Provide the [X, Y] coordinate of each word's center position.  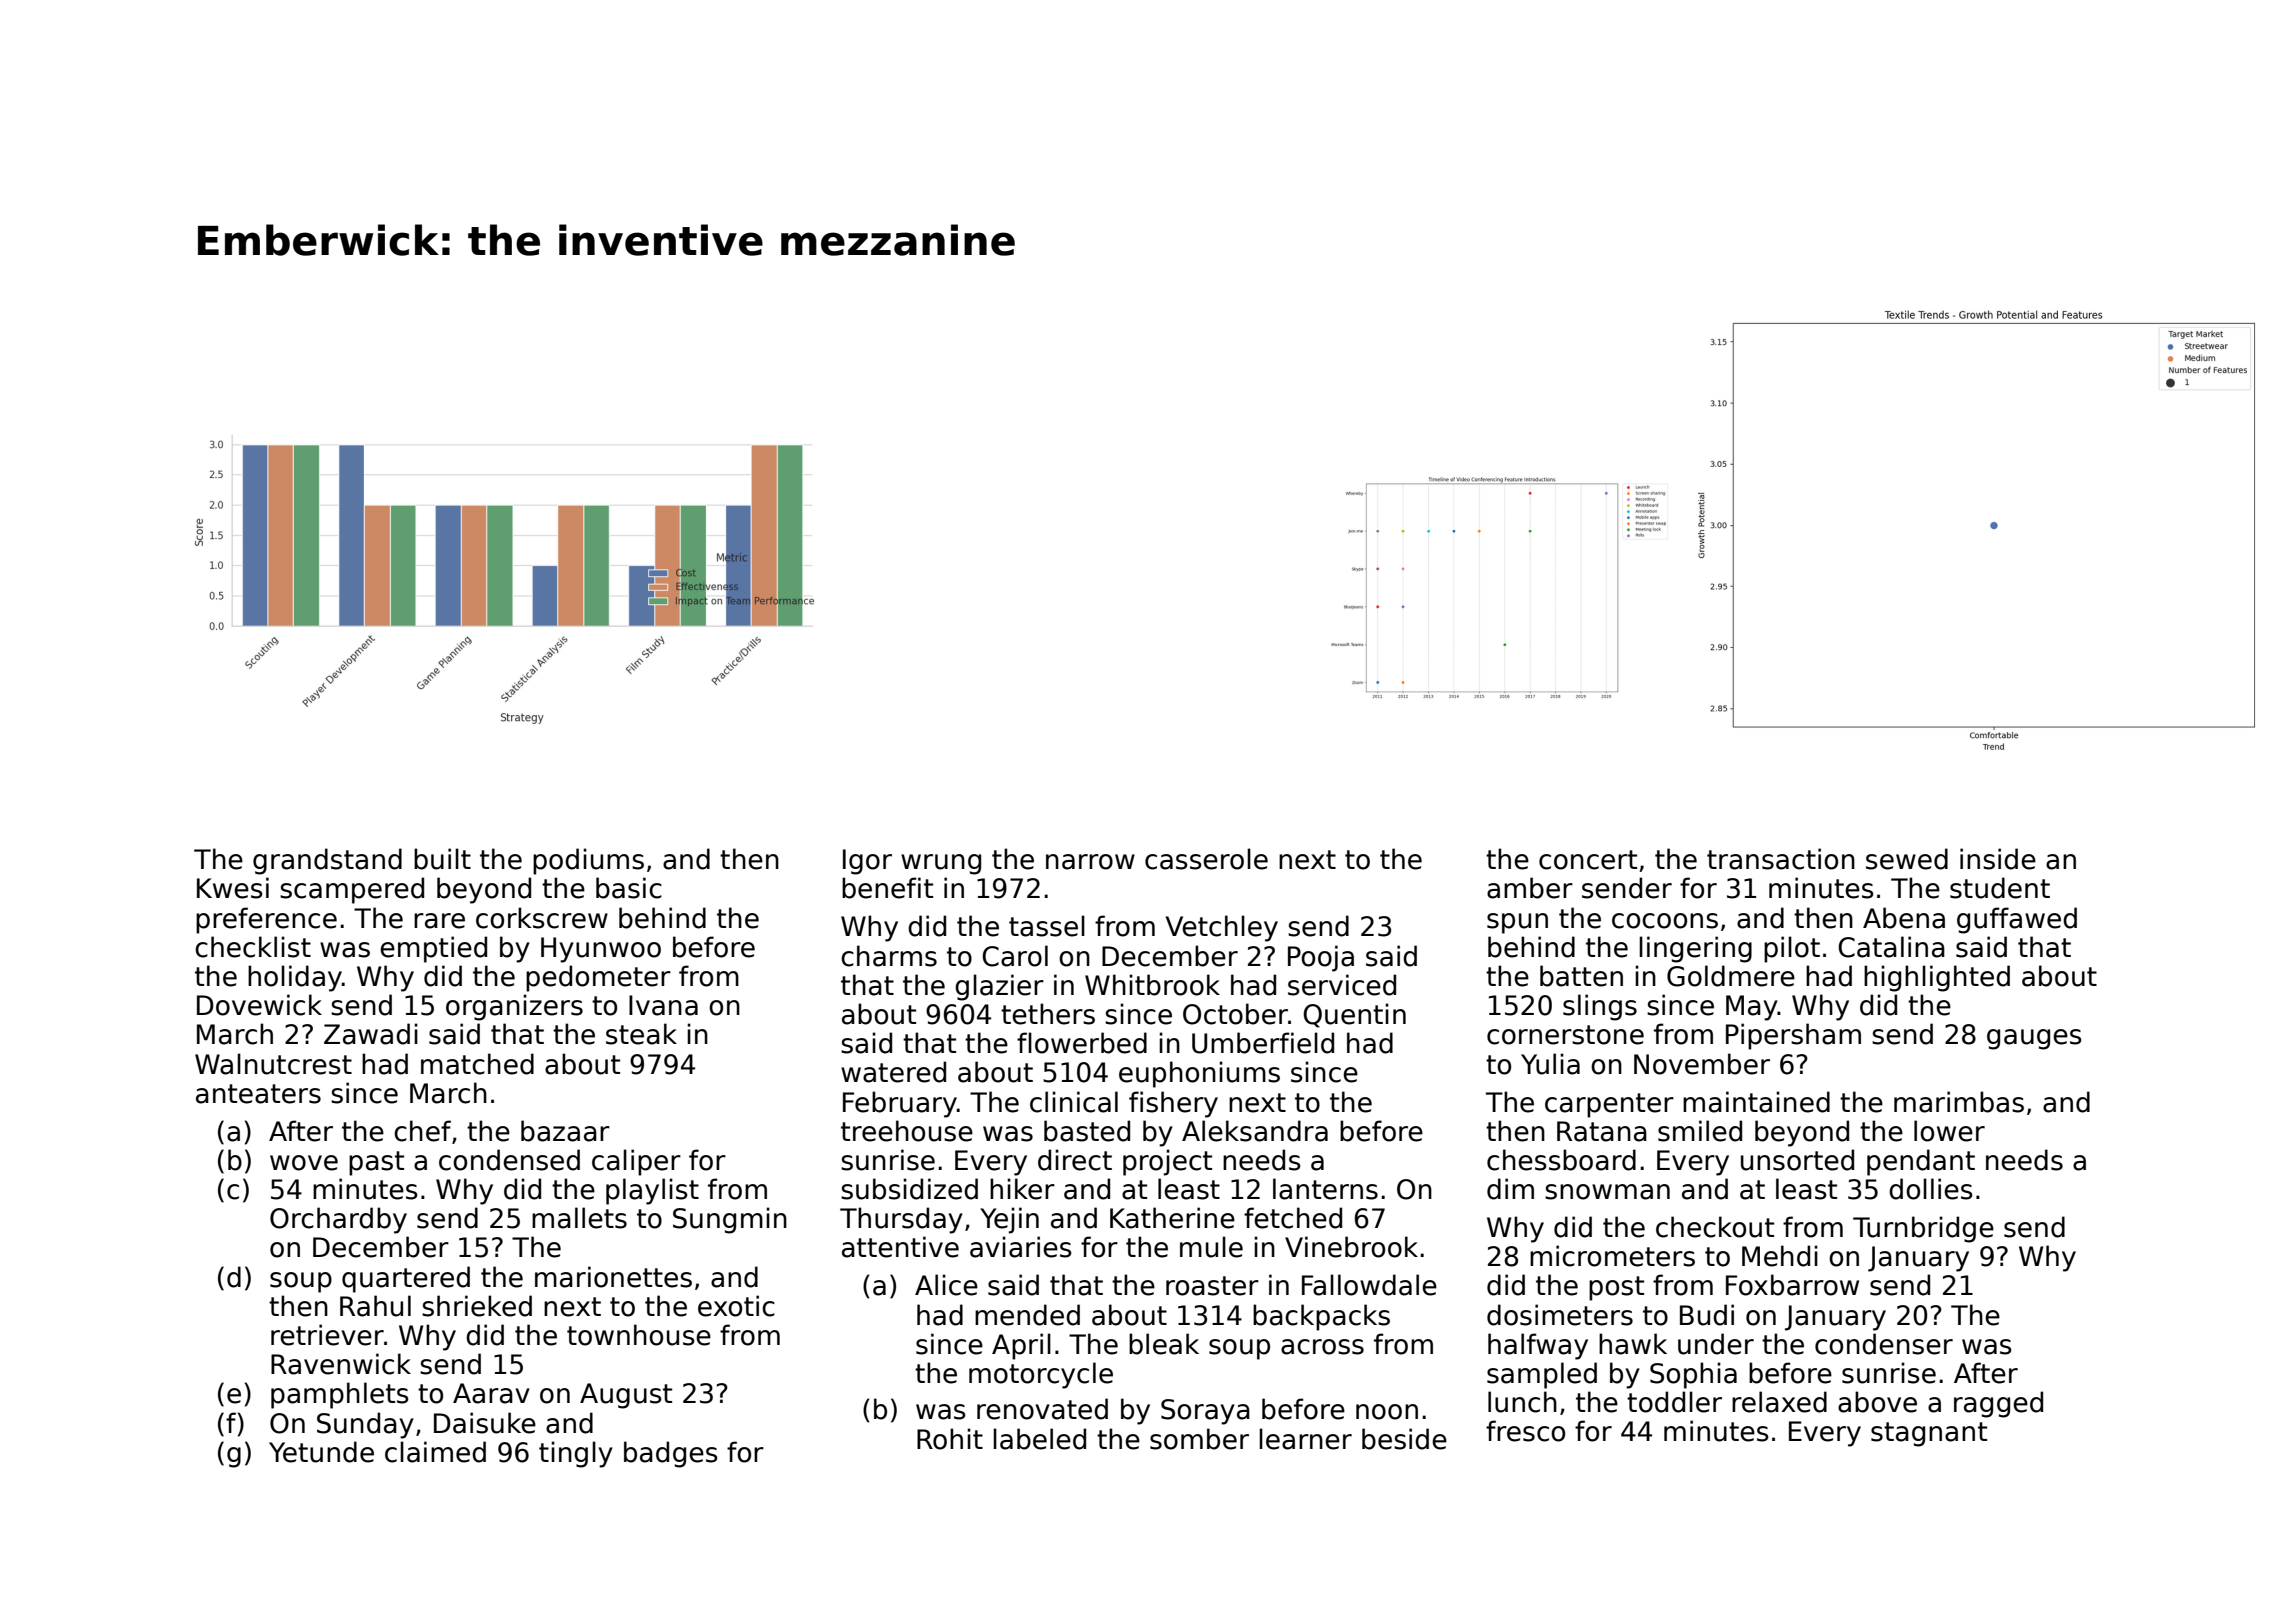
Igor [867, 862]
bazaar [565, 1131]
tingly [576, 1454]
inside [1998, 859]
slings [1600, 1007]
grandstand [327, 861]
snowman [1607, 1192]
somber [1199, 1439]
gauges [2034, 1039]
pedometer [598, 978]
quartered [406, 1279]
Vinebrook [1351, 1247]
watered [893, 1072]
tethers [1048, 1014]
